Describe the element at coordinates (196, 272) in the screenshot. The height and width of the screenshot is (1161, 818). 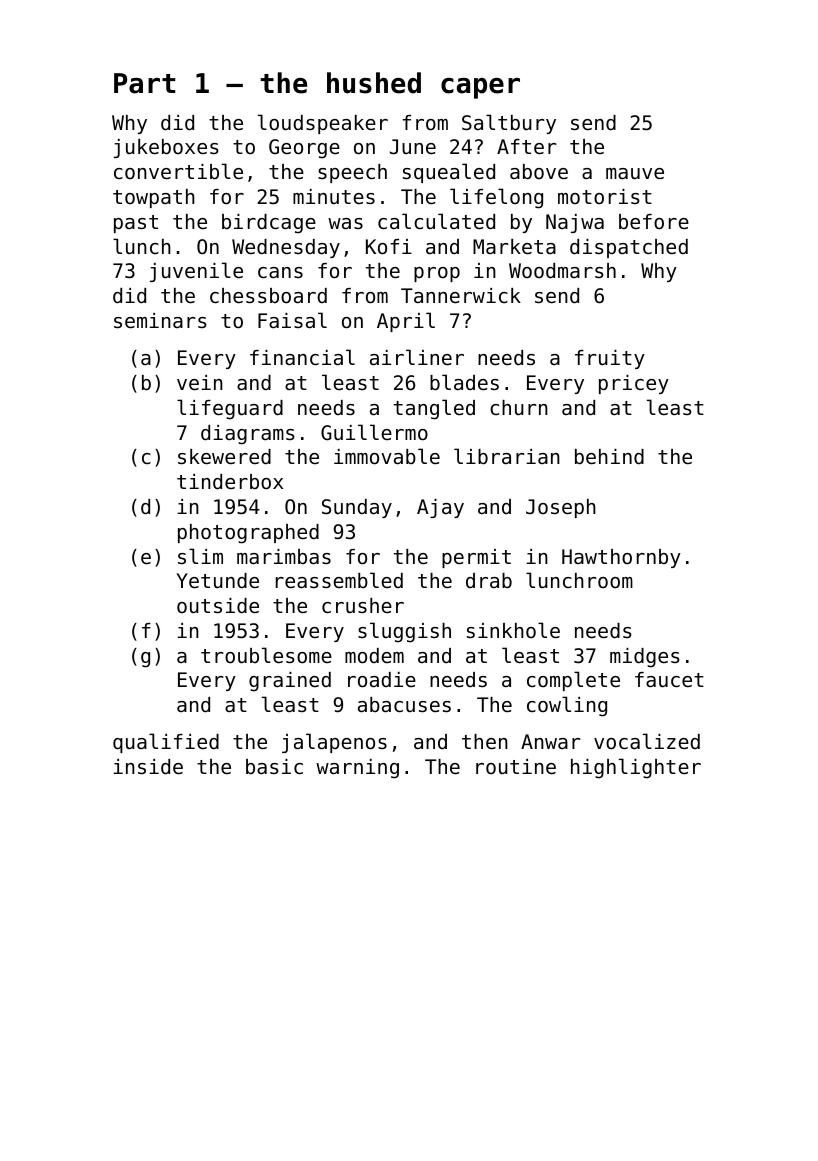
I see `juvenile` at that location.
